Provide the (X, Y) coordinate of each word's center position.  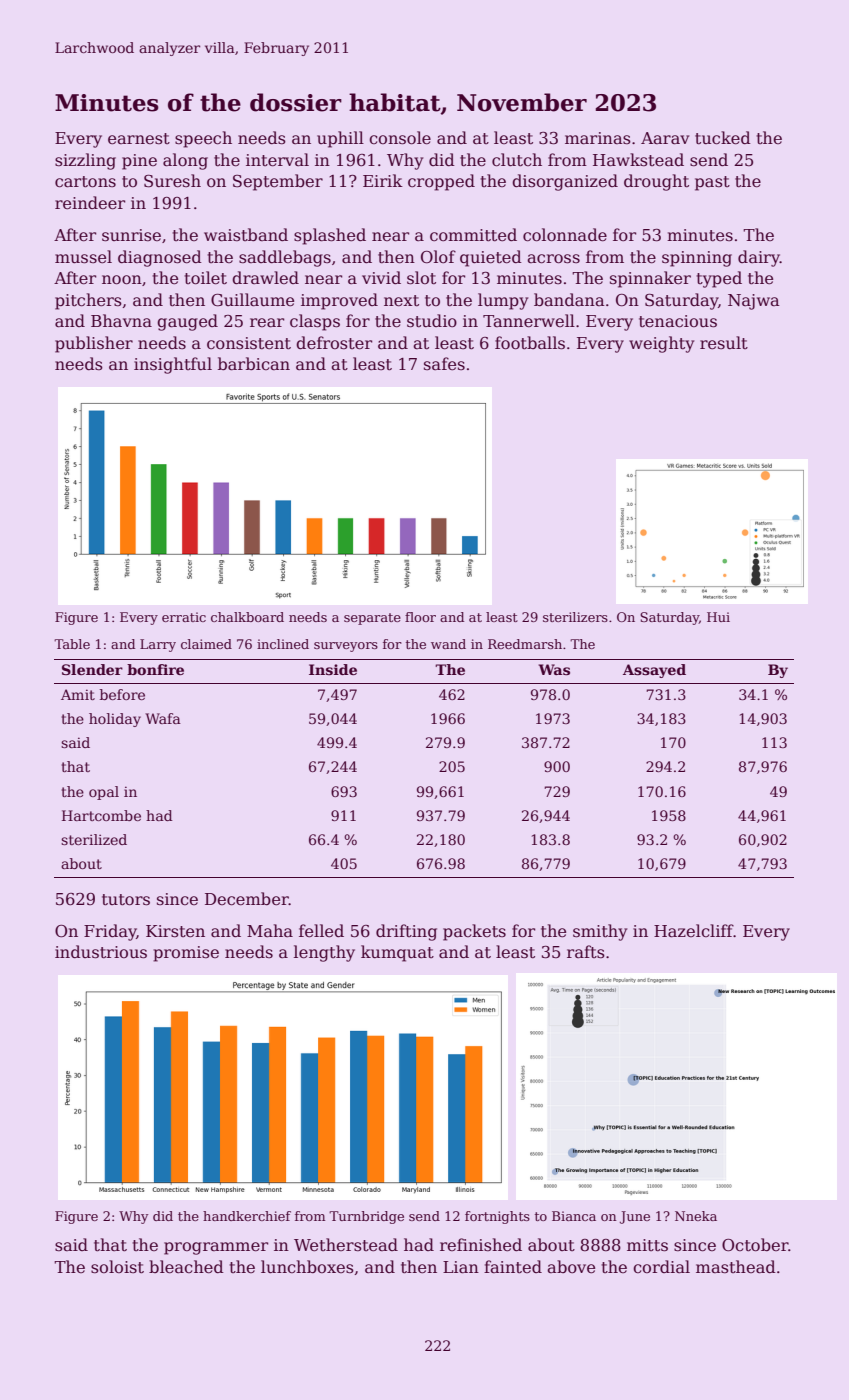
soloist (117, 1267)
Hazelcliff (694, 931)
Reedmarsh (525, 644)
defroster (334, 343)
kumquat (397, 953)
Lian (461, 1267)
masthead (736, 1267)
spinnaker (650, 279)
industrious (101, 952)
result (724, 343)
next (401, 301)
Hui (718, 617)
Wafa (163, 718)
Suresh (172, 181)
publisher (94, 344)
